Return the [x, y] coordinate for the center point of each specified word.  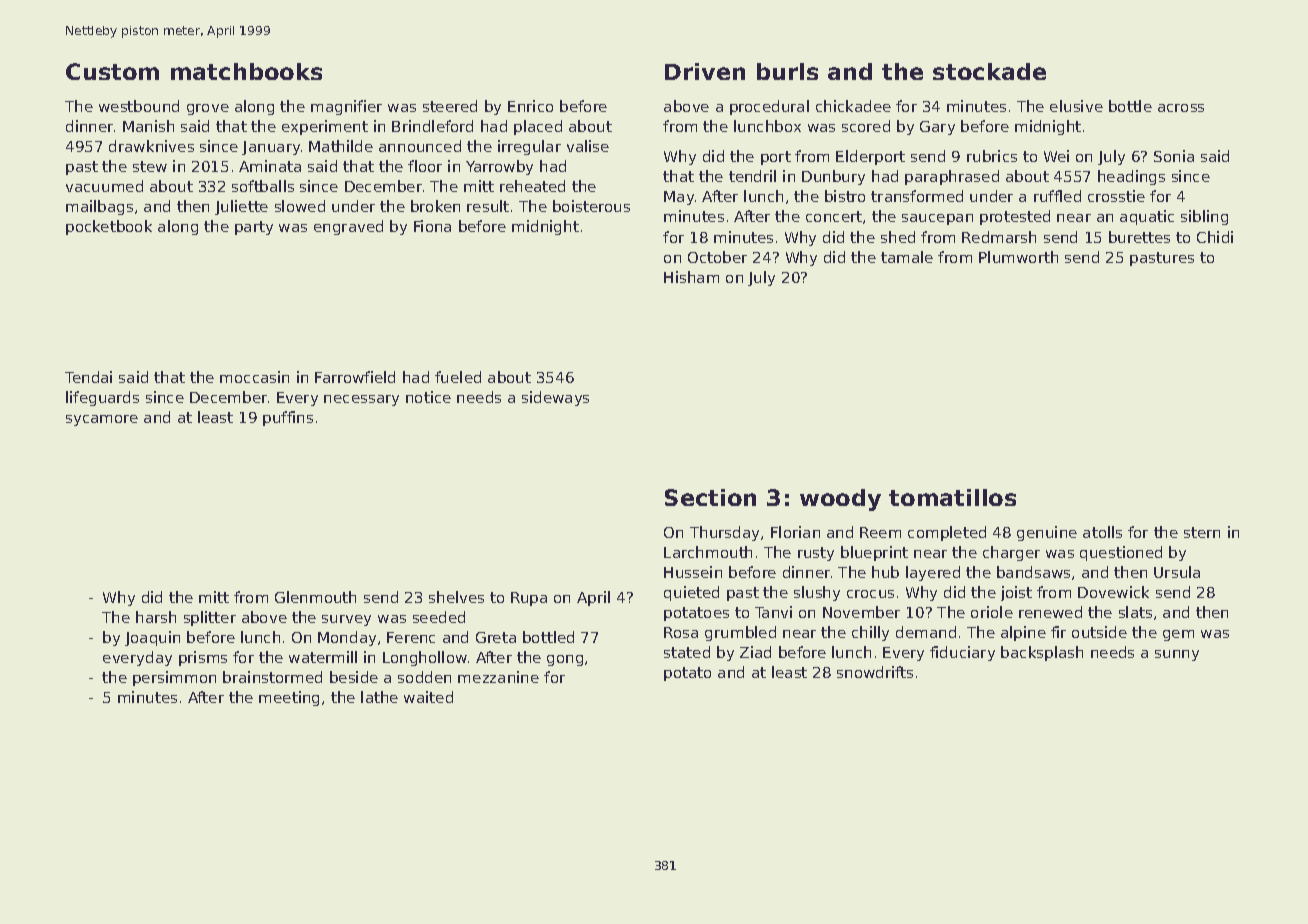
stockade [989, 71]
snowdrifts [875, 672]
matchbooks [246, 71]
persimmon [174, 678]
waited [428, 697]
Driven [705, 71]
